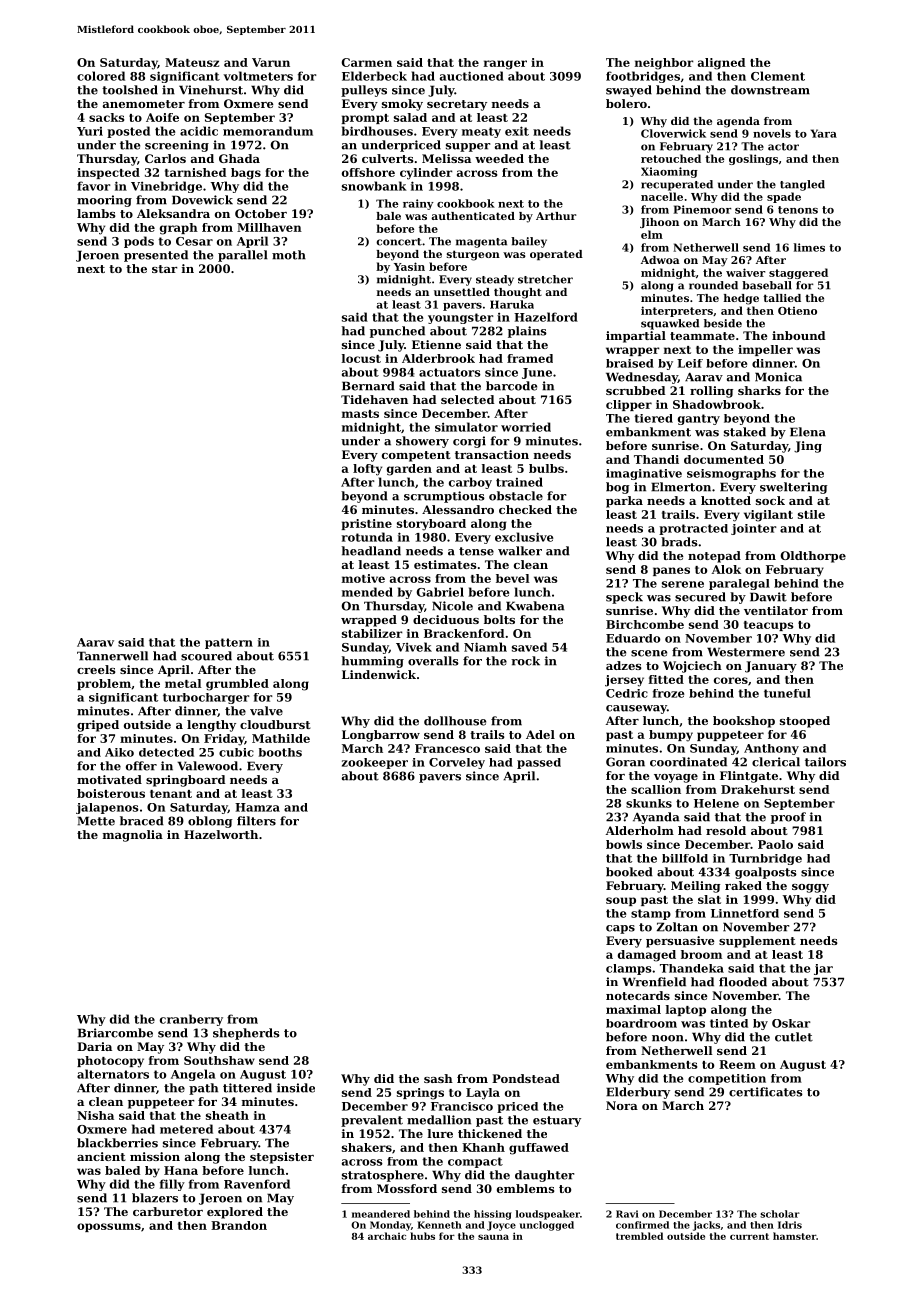 This document has width=924, height=1308. Describe the element at coordinates (367, 1147) in the document. I see `shakers` at that location.
